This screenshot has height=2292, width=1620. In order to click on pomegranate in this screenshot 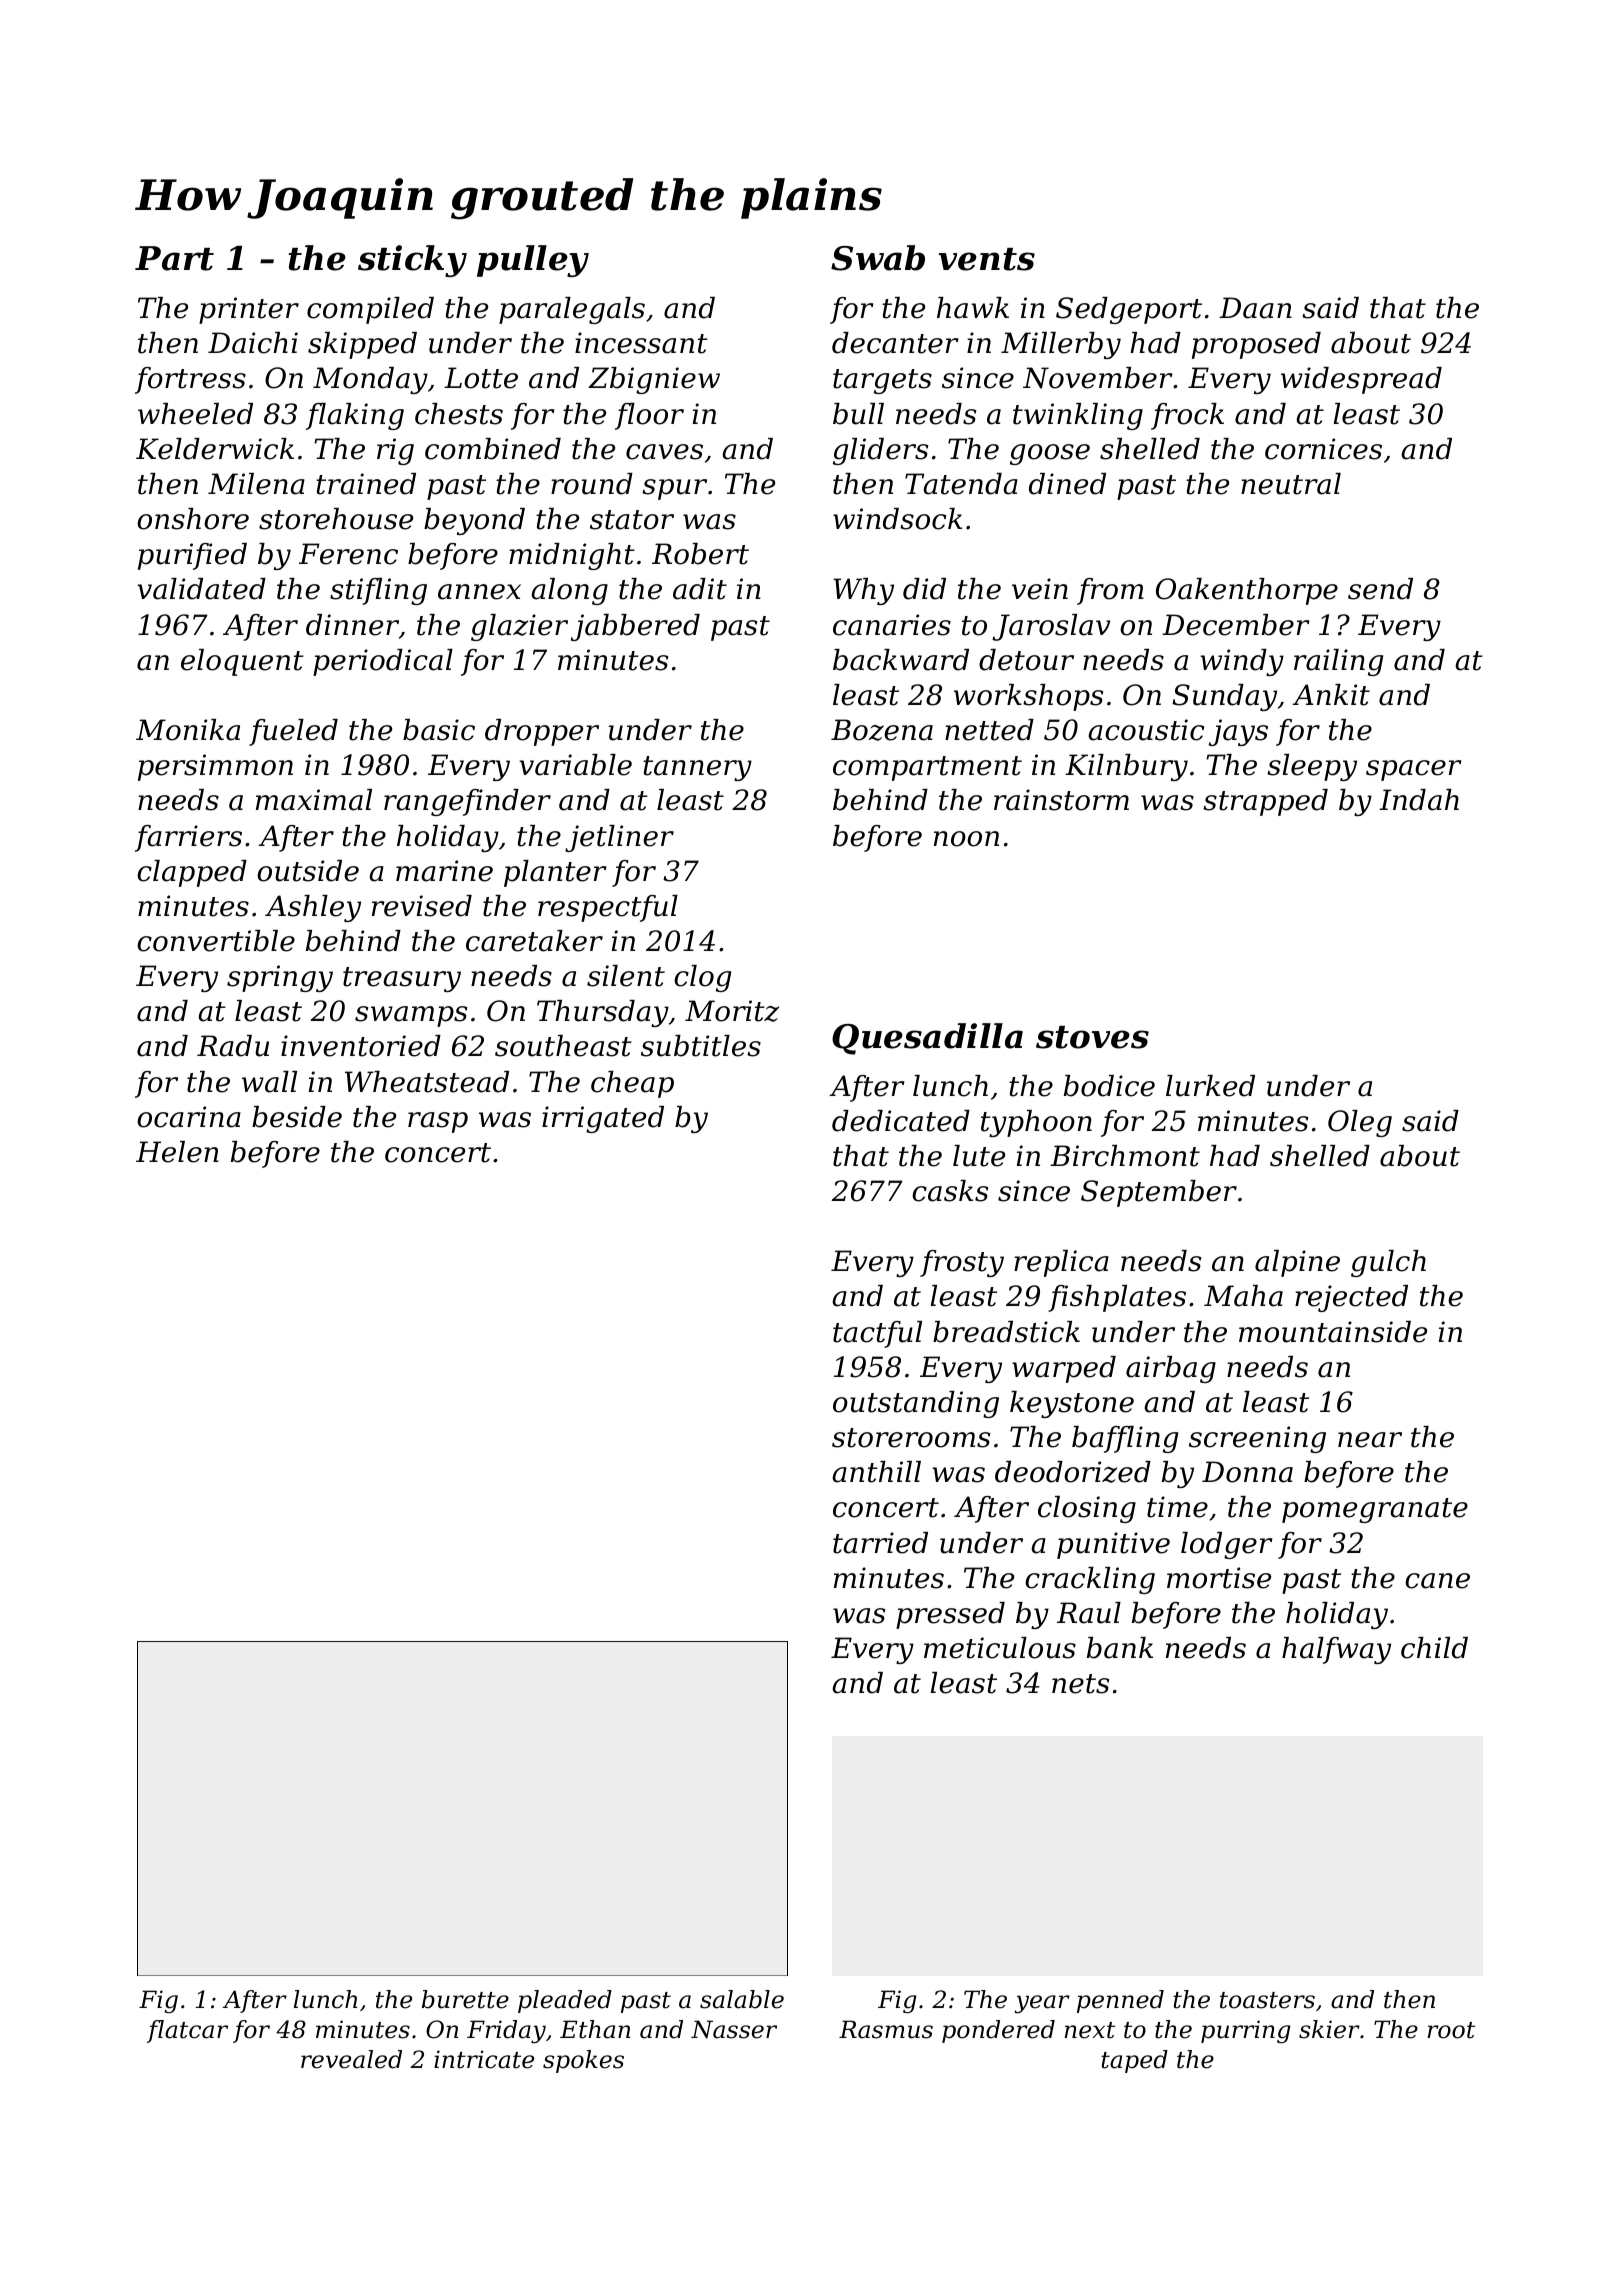, I will do `click(1375, 1510)`.
